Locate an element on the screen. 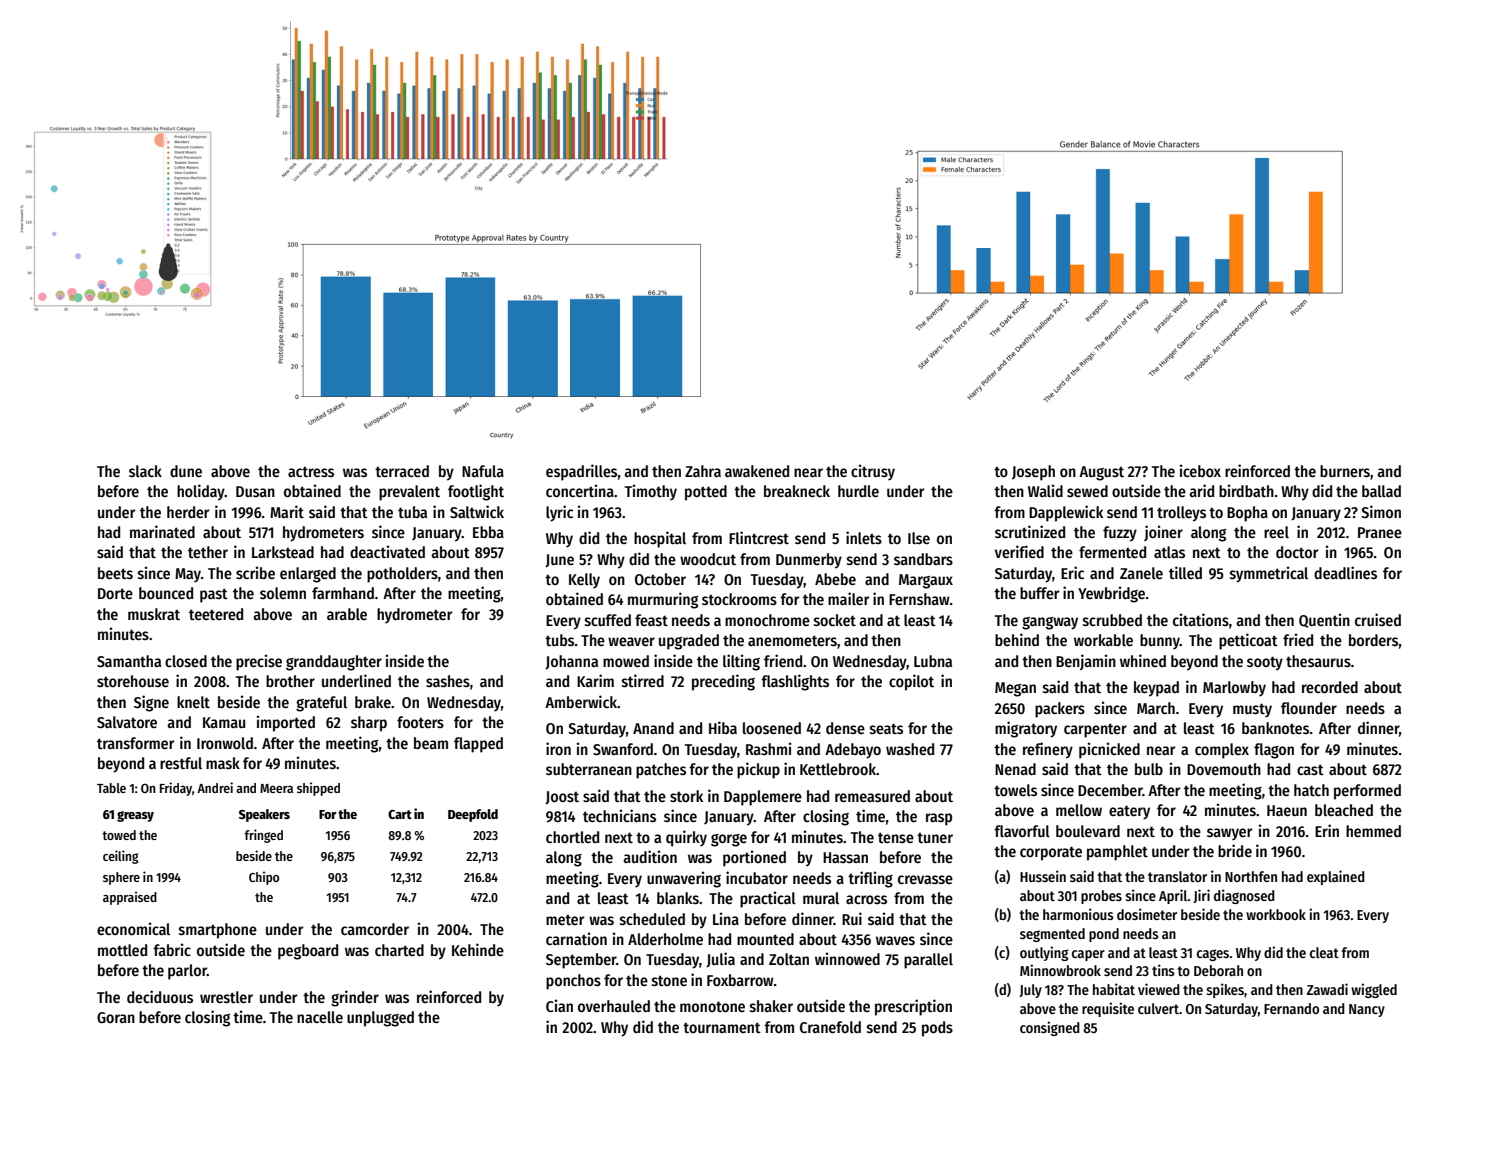 Image resolution: width=1499 pixels, height=1158 pixels. Cranefold is located at coordinates (830, 1027).
